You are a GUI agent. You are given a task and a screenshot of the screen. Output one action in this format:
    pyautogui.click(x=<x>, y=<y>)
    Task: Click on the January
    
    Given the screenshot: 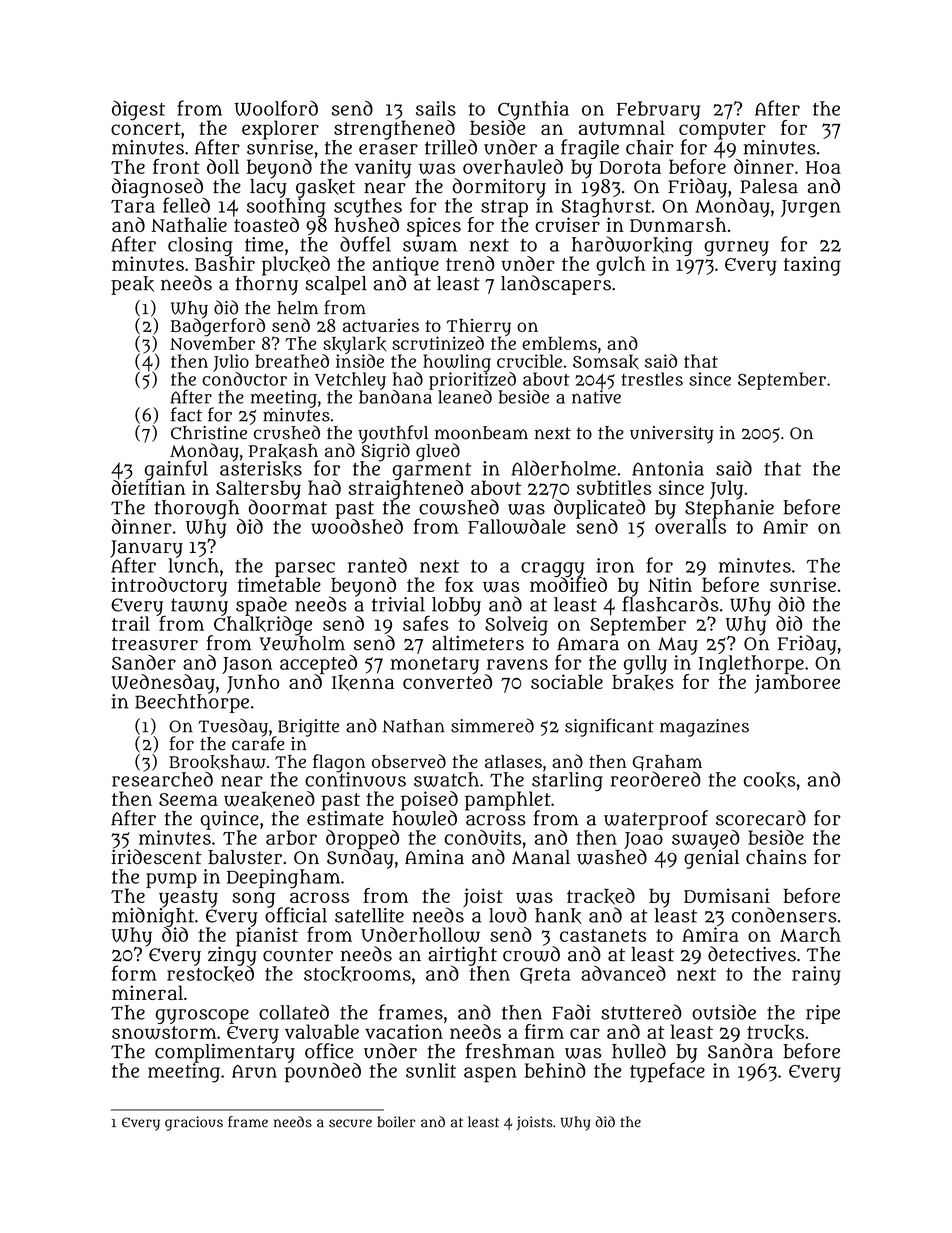 What is the action you would take?
    pyautogui.click(x=147, y=549)
